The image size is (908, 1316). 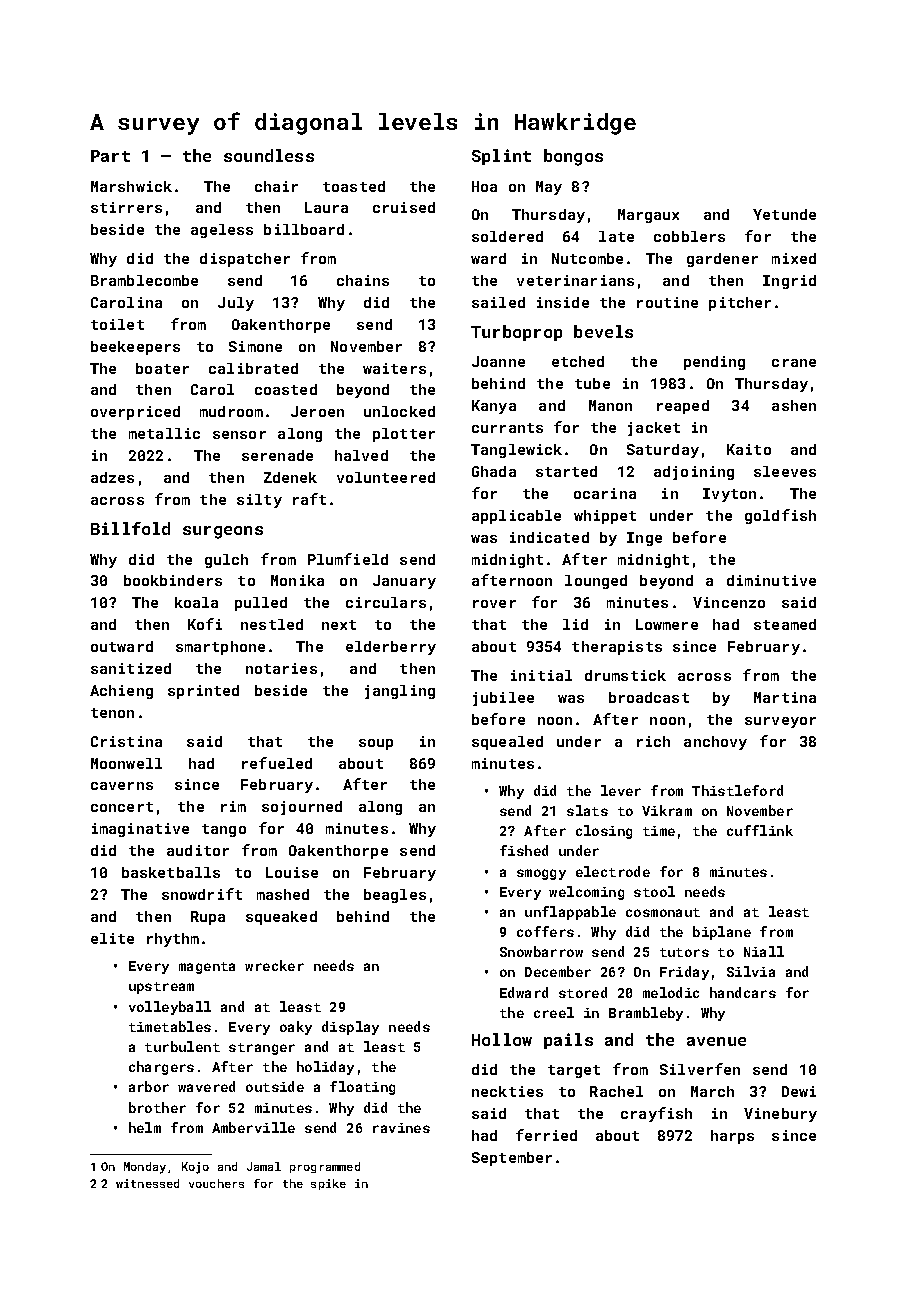 I want to click on Jamal, so click(x=264, y=1166).
